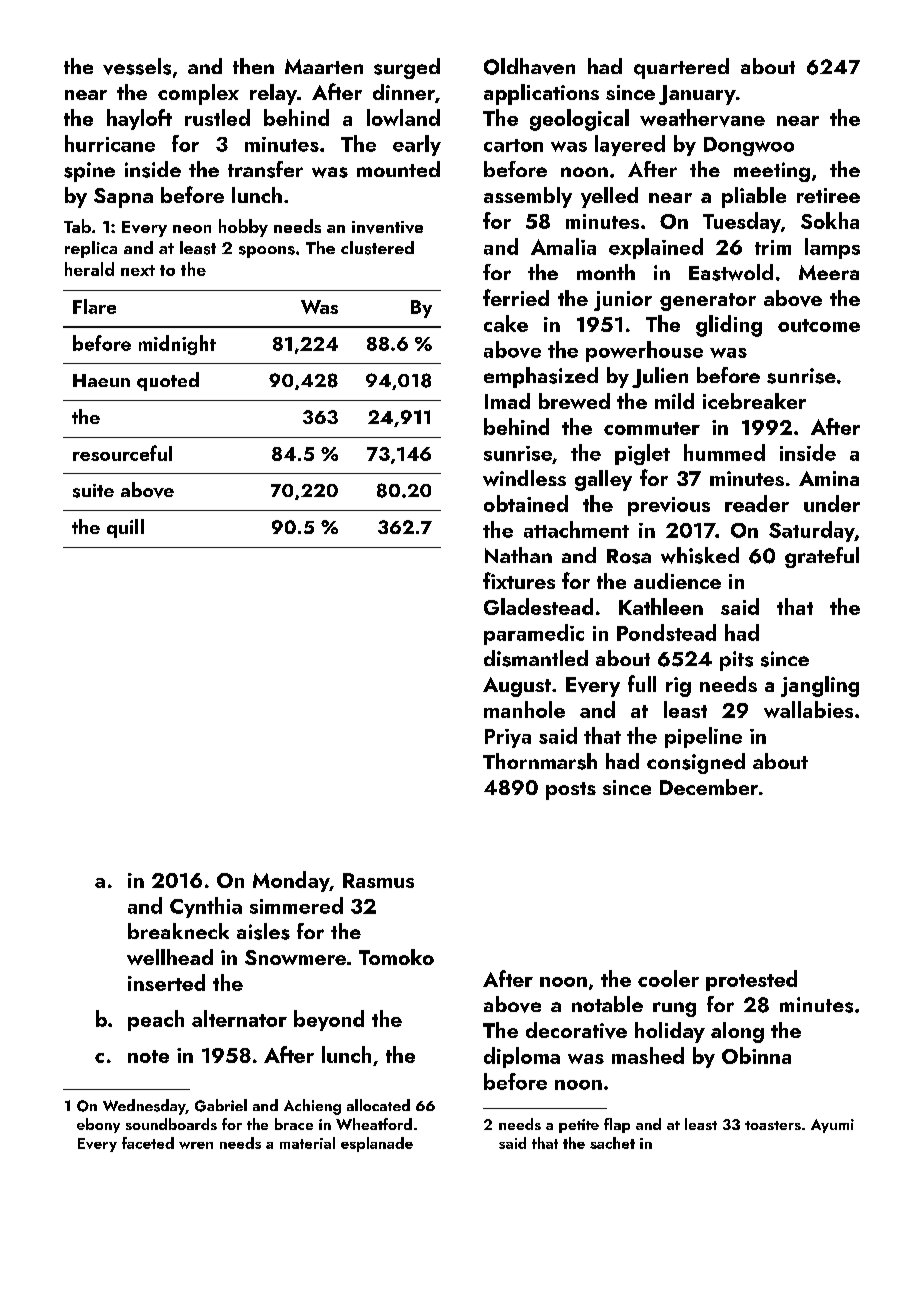 Image resolution: width=924 pixels, height=1311 pixels. I want to click on then, so click(253, 66).
